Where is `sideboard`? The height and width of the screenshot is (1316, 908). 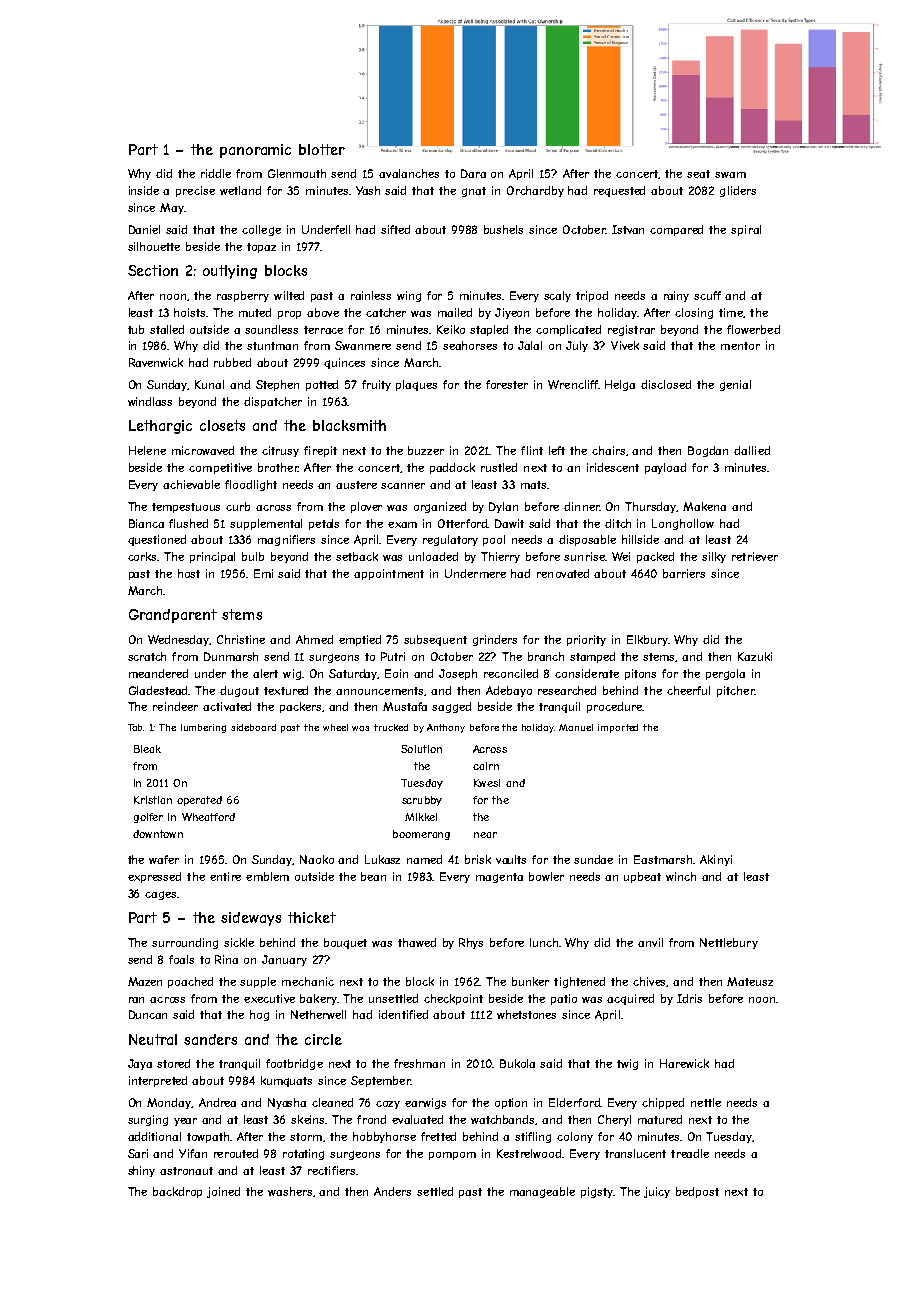 sideboard is located at coordinates (253, 727).
